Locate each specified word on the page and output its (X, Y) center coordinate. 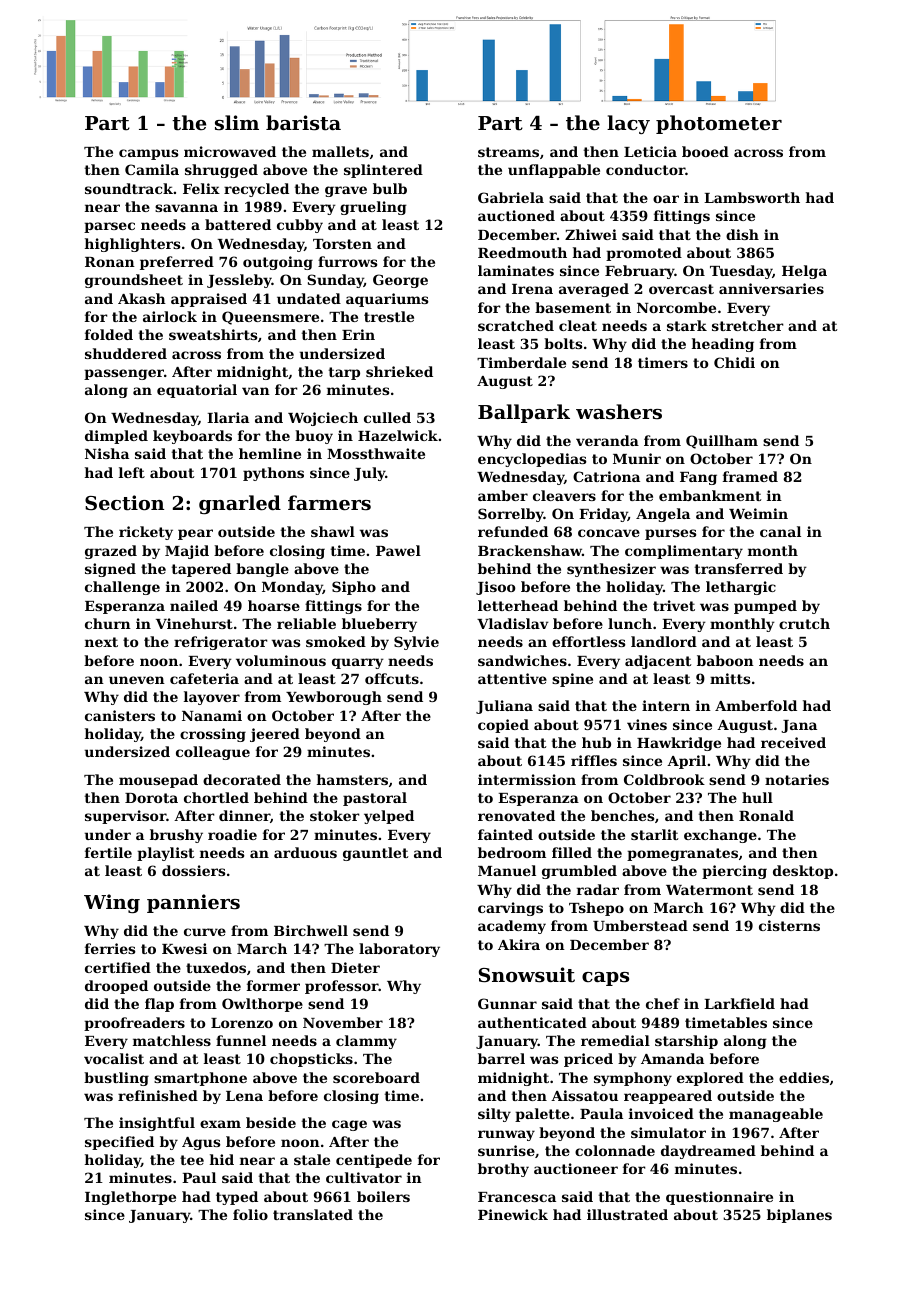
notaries (797, 779)
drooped (116, 987)
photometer (719, 124)
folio (250, 1214)
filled (572, 852)
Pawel (398, 550)
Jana (799, 726)
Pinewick (513, 1214)
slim (237, 122)
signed (110, 570)
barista (303, 123)
